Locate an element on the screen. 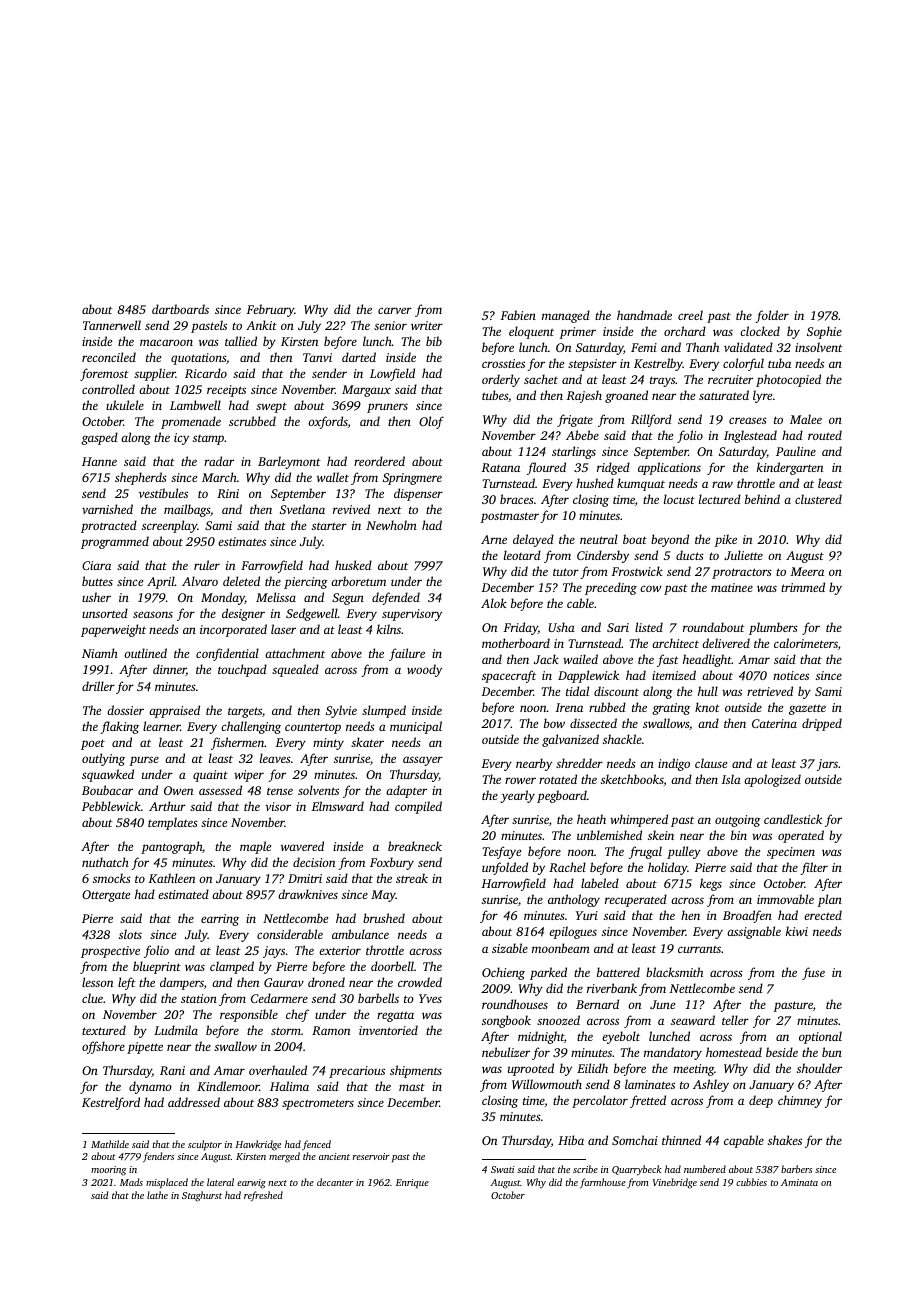 The width and height of the screenshot is (924, 1308). drawknives is located at coordinates (308, 894).
